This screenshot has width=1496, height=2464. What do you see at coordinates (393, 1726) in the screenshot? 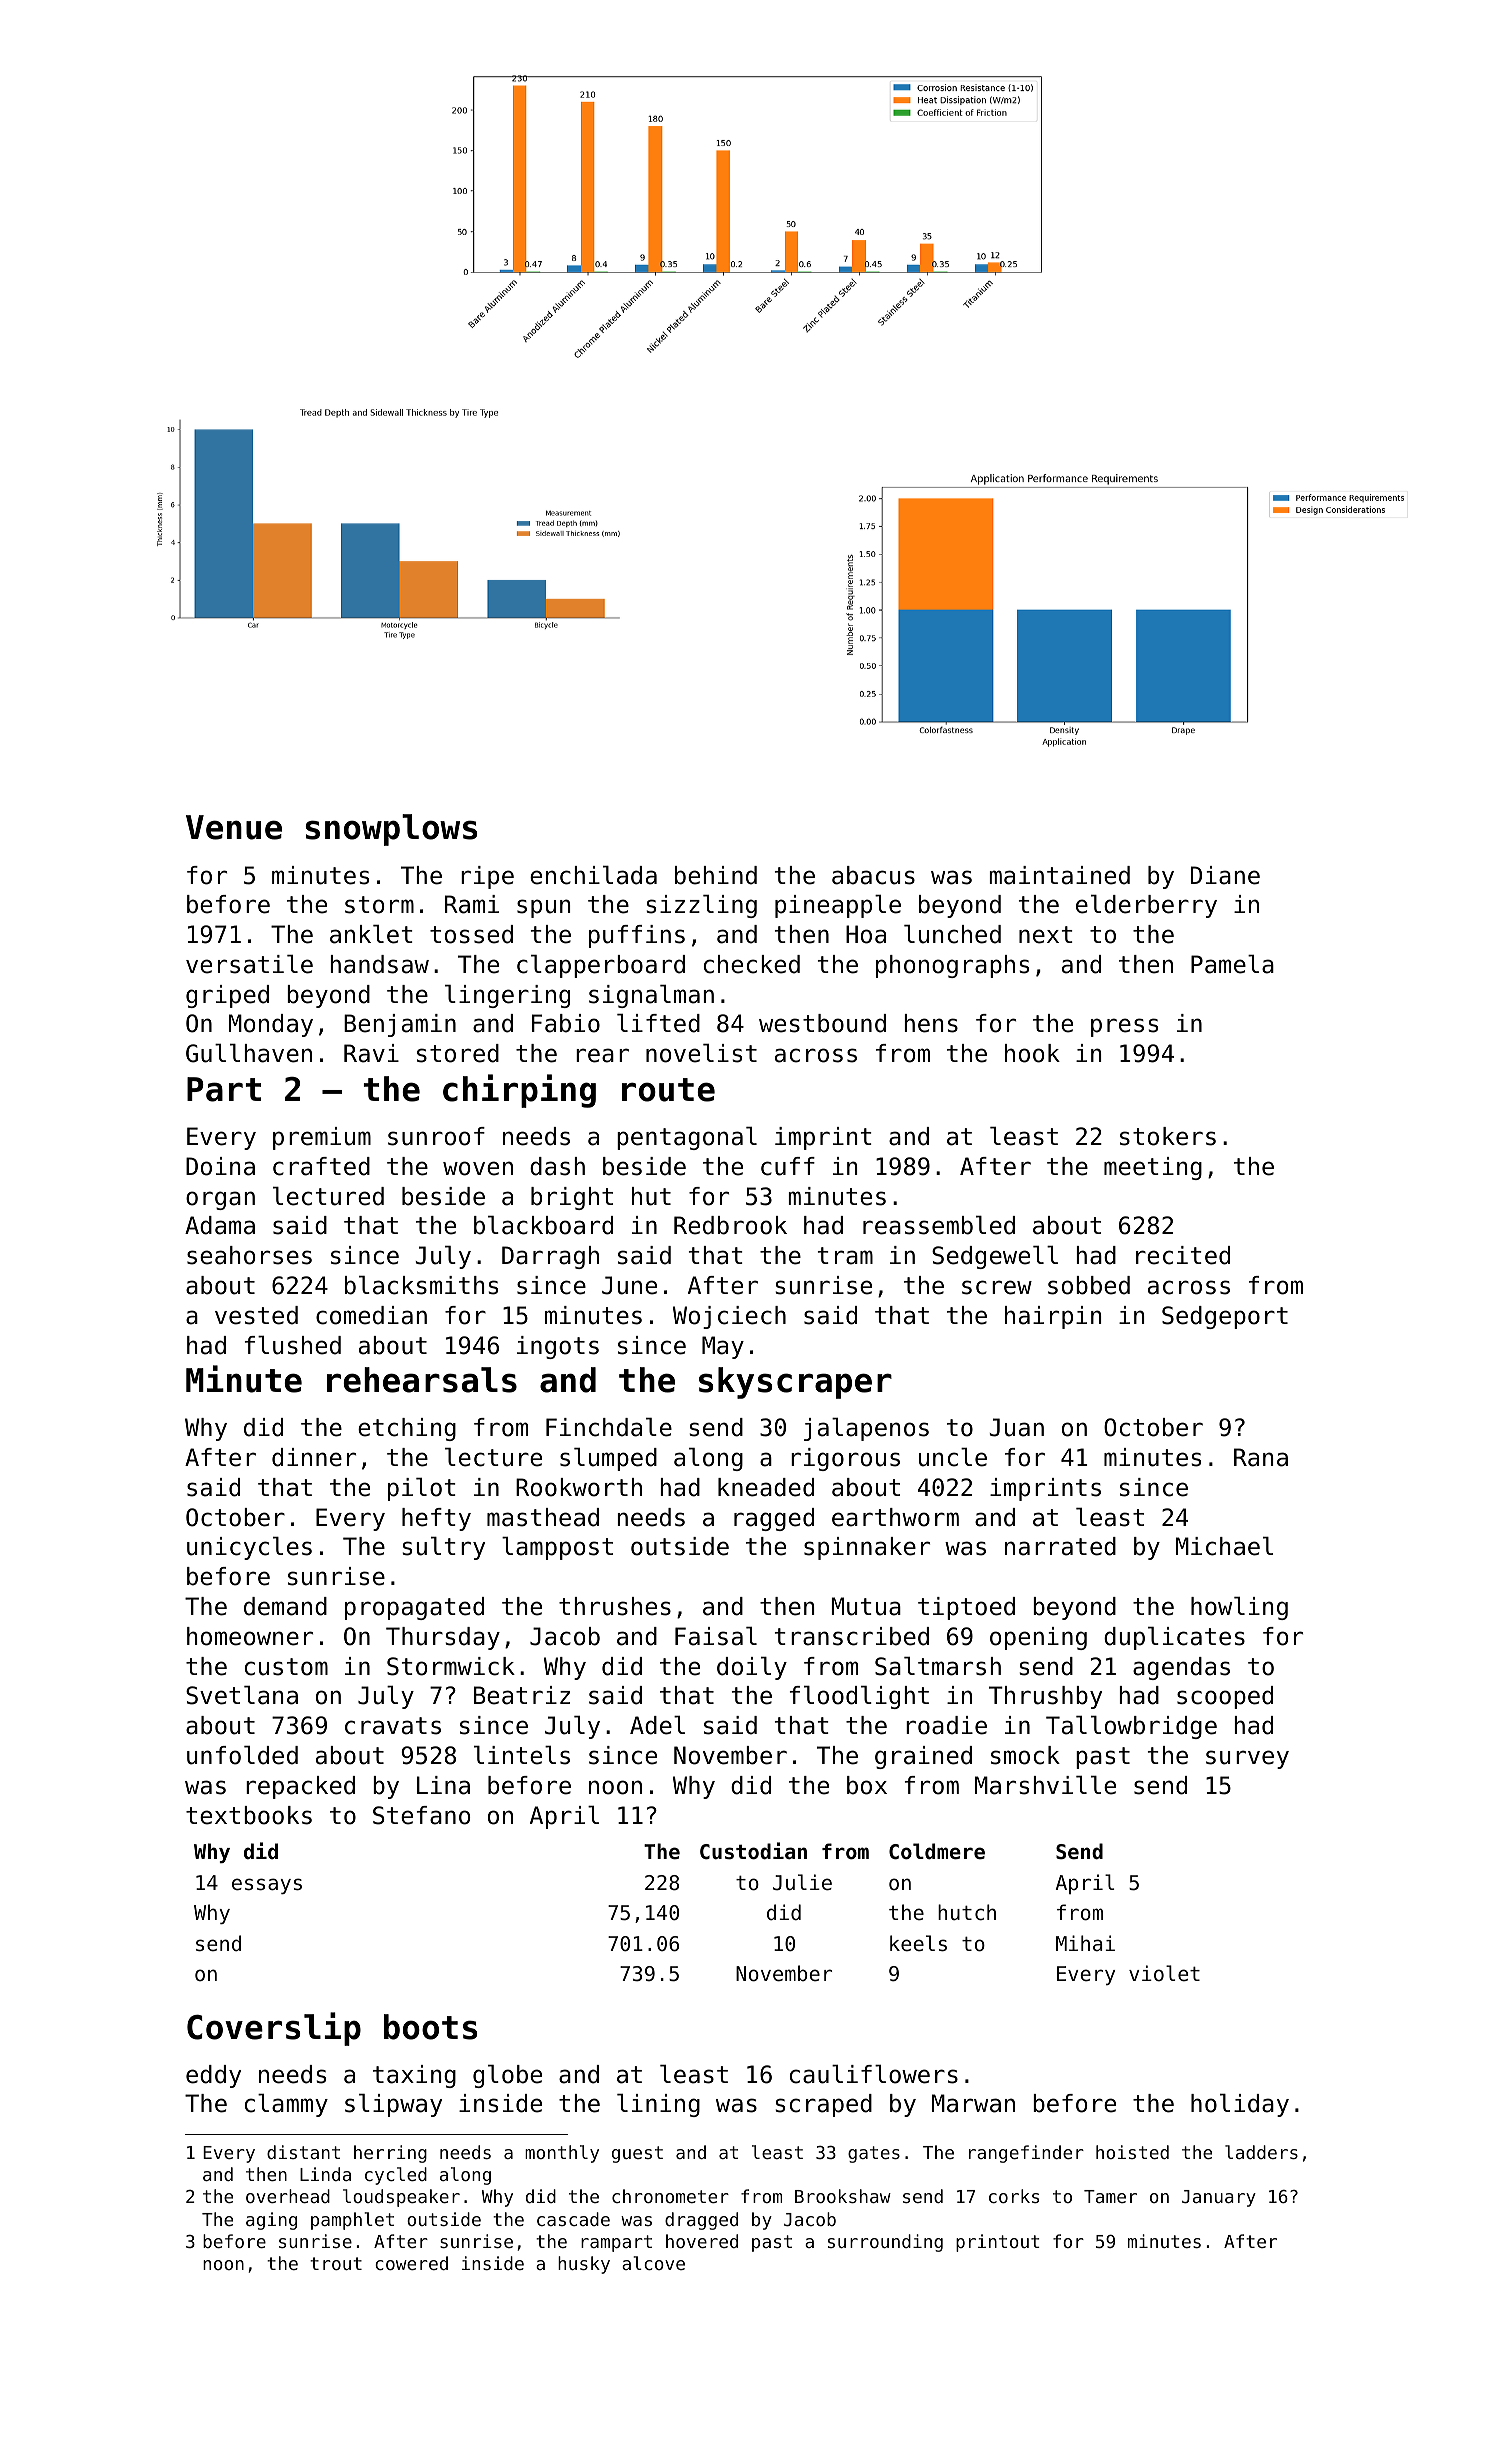
I see `cravats` at bounding box center [393, 1726].
